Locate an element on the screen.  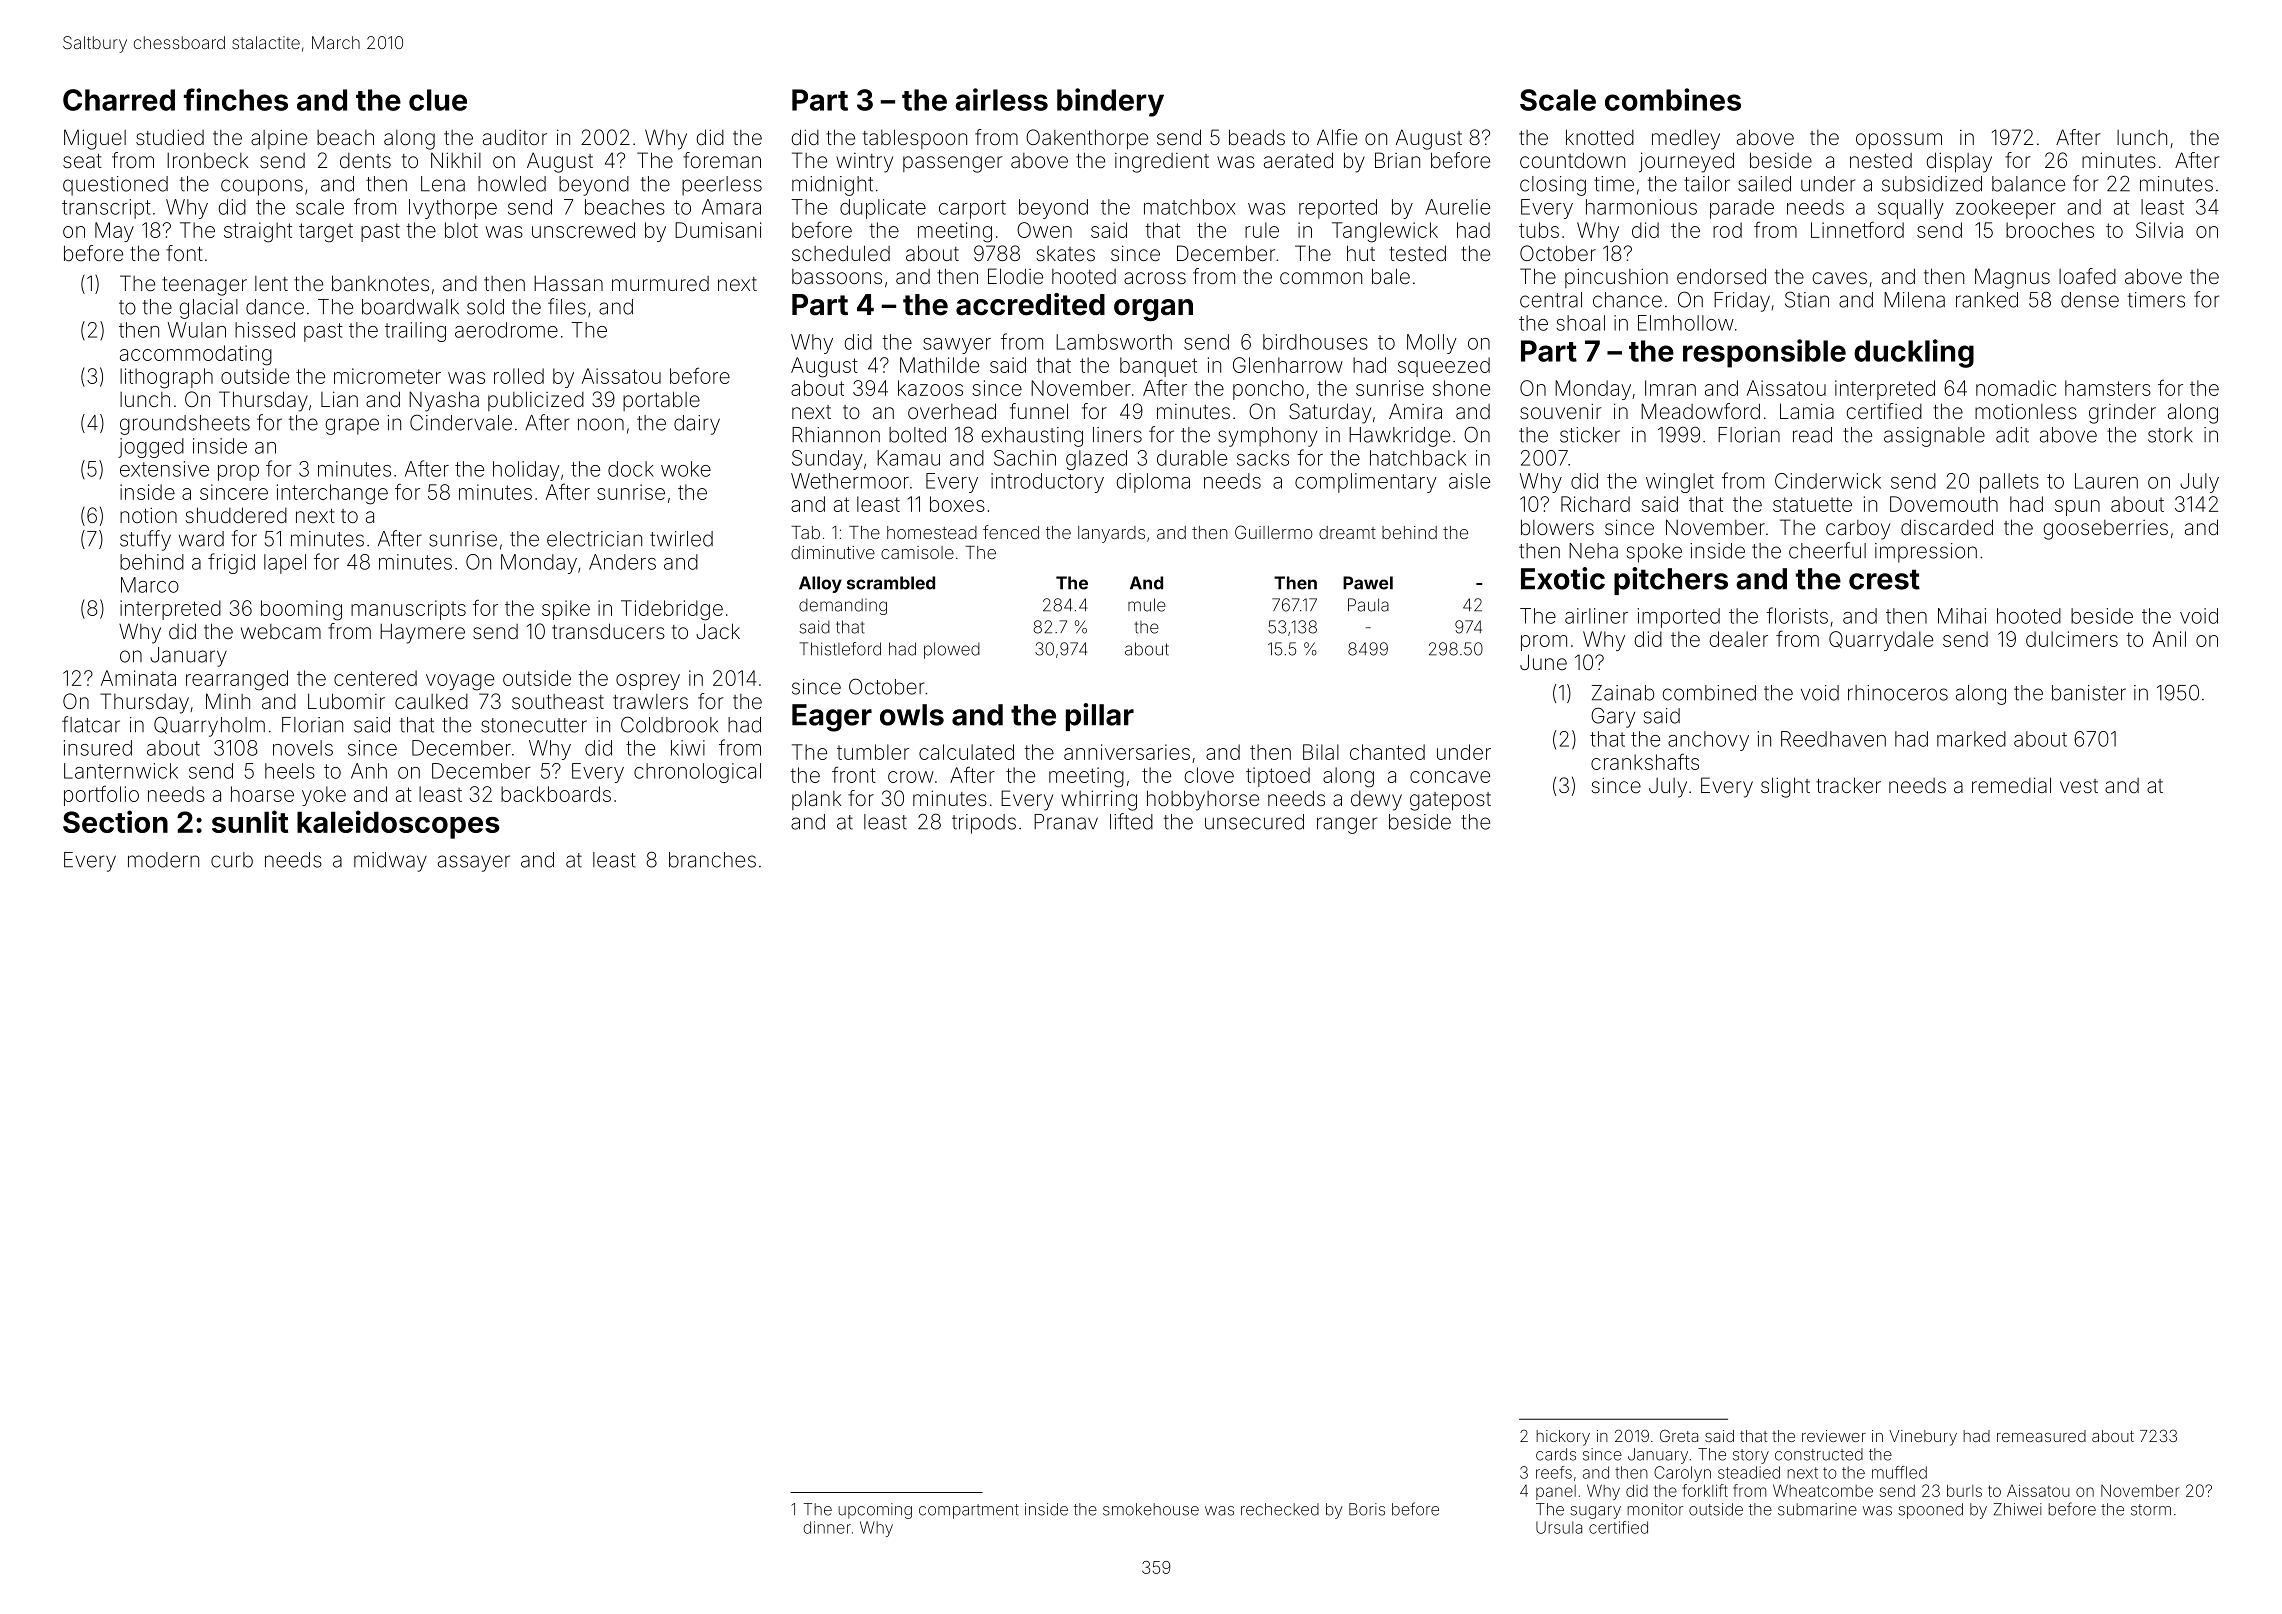
vest is located at coordinates (2079, 786).
